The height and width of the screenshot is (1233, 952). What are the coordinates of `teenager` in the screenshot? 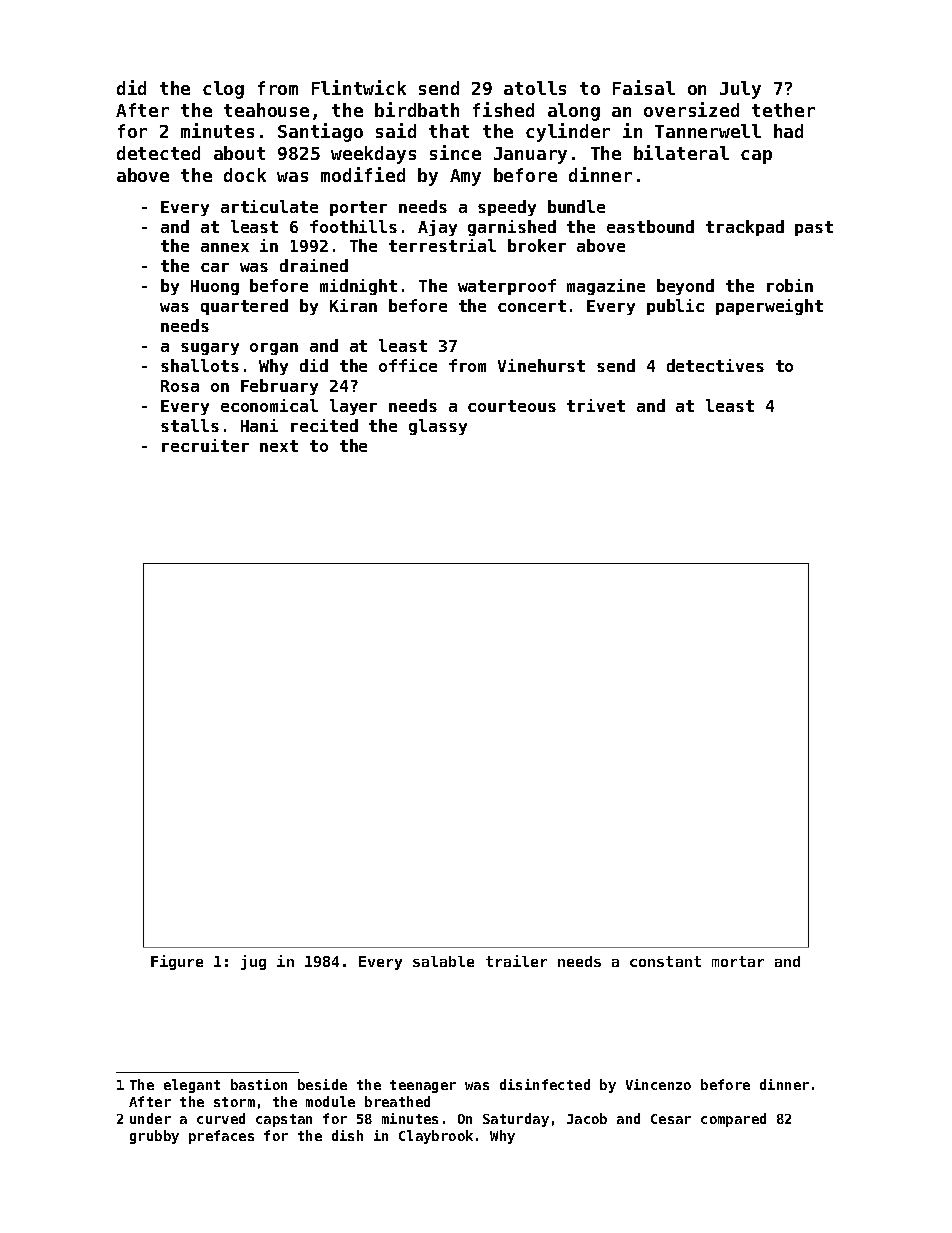 It's located at (423, 1086).
